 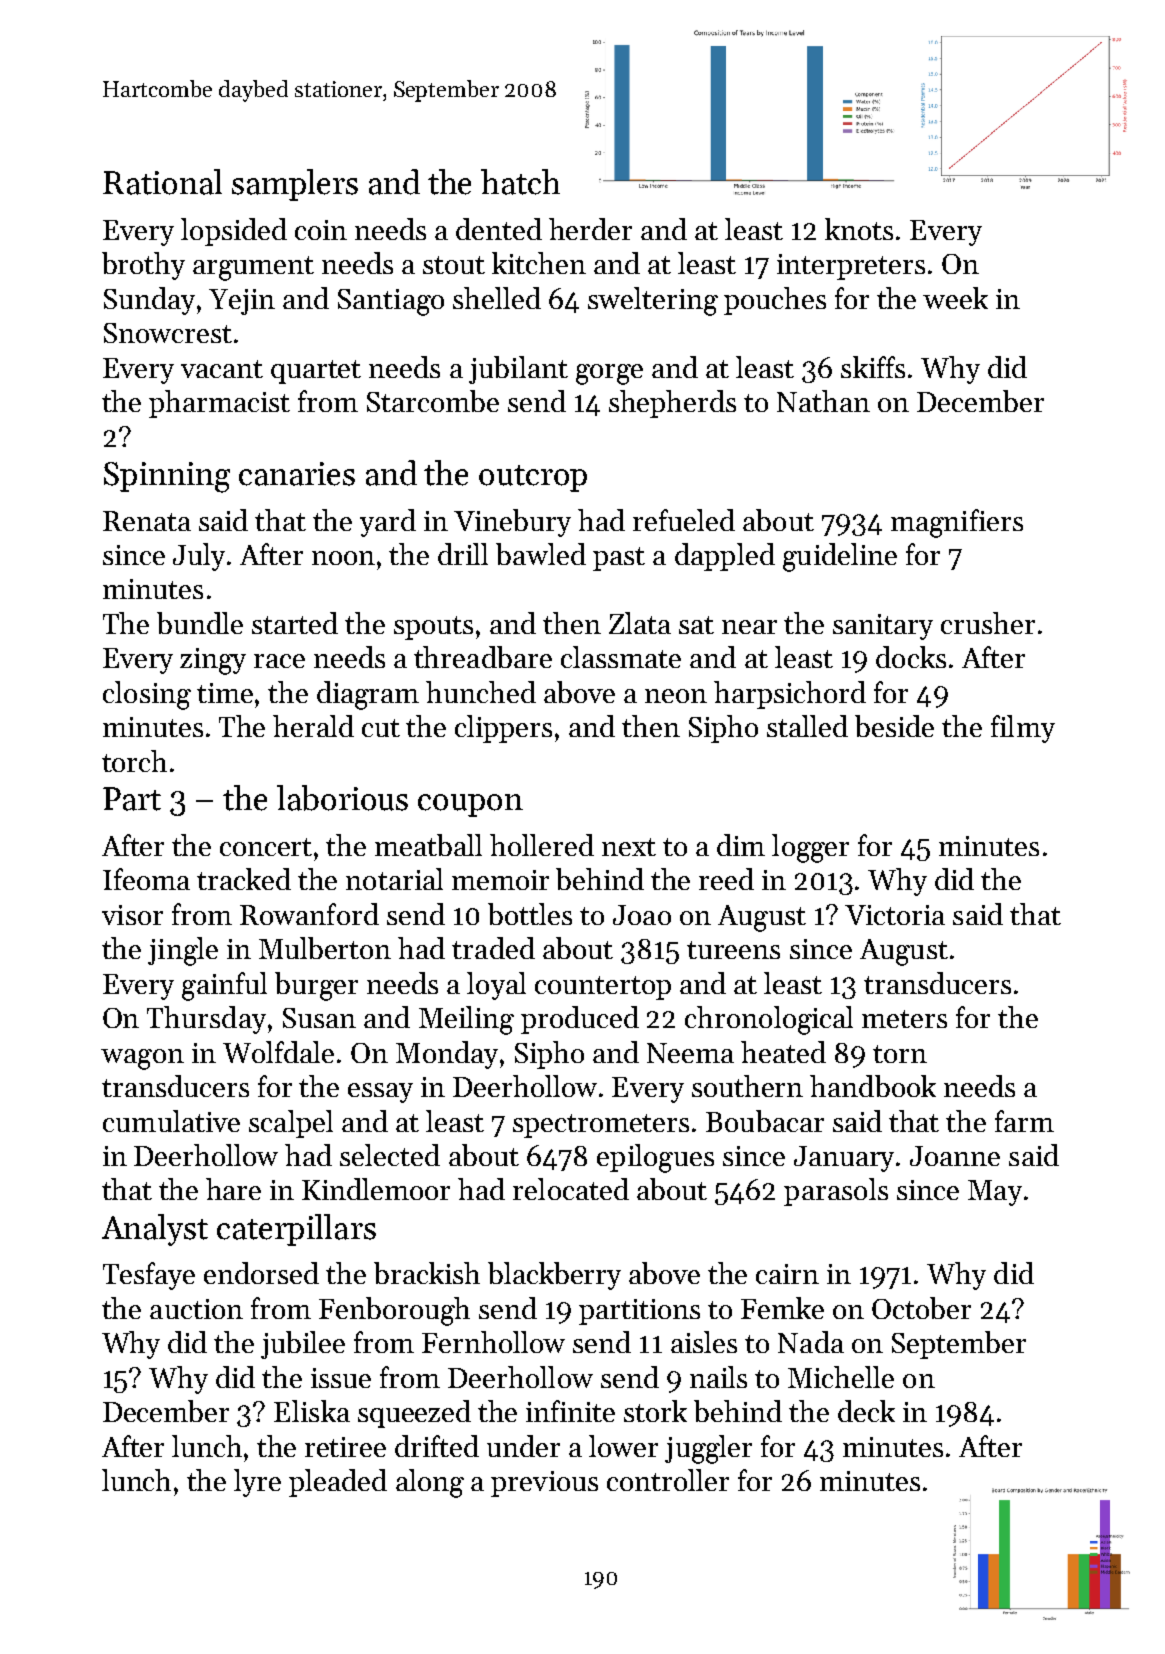 What do you see at coordinates (132, 915) in the document?
I see `visor` at bounding box center [132, 915].
